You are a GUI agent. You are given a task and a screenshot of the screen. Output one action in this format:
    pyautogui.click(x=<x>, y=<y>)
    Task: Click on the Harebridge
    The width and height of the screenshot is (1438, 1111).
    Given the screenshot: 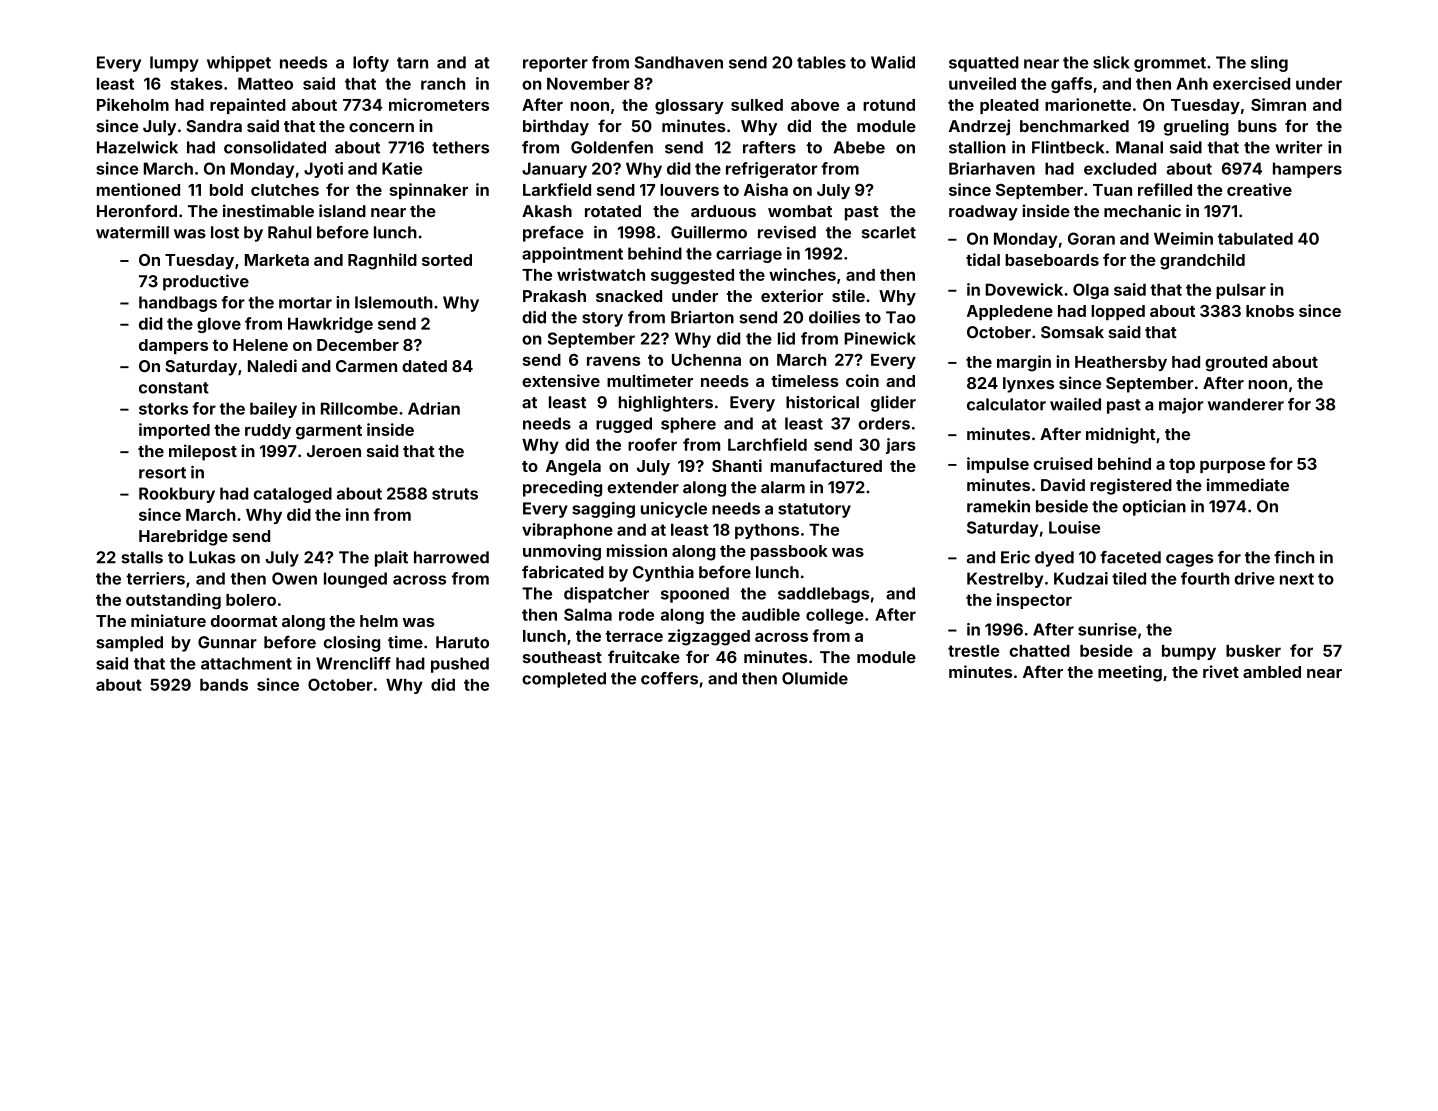 What is the action you would take?
    pyautogui.click(x=183, y=537)
